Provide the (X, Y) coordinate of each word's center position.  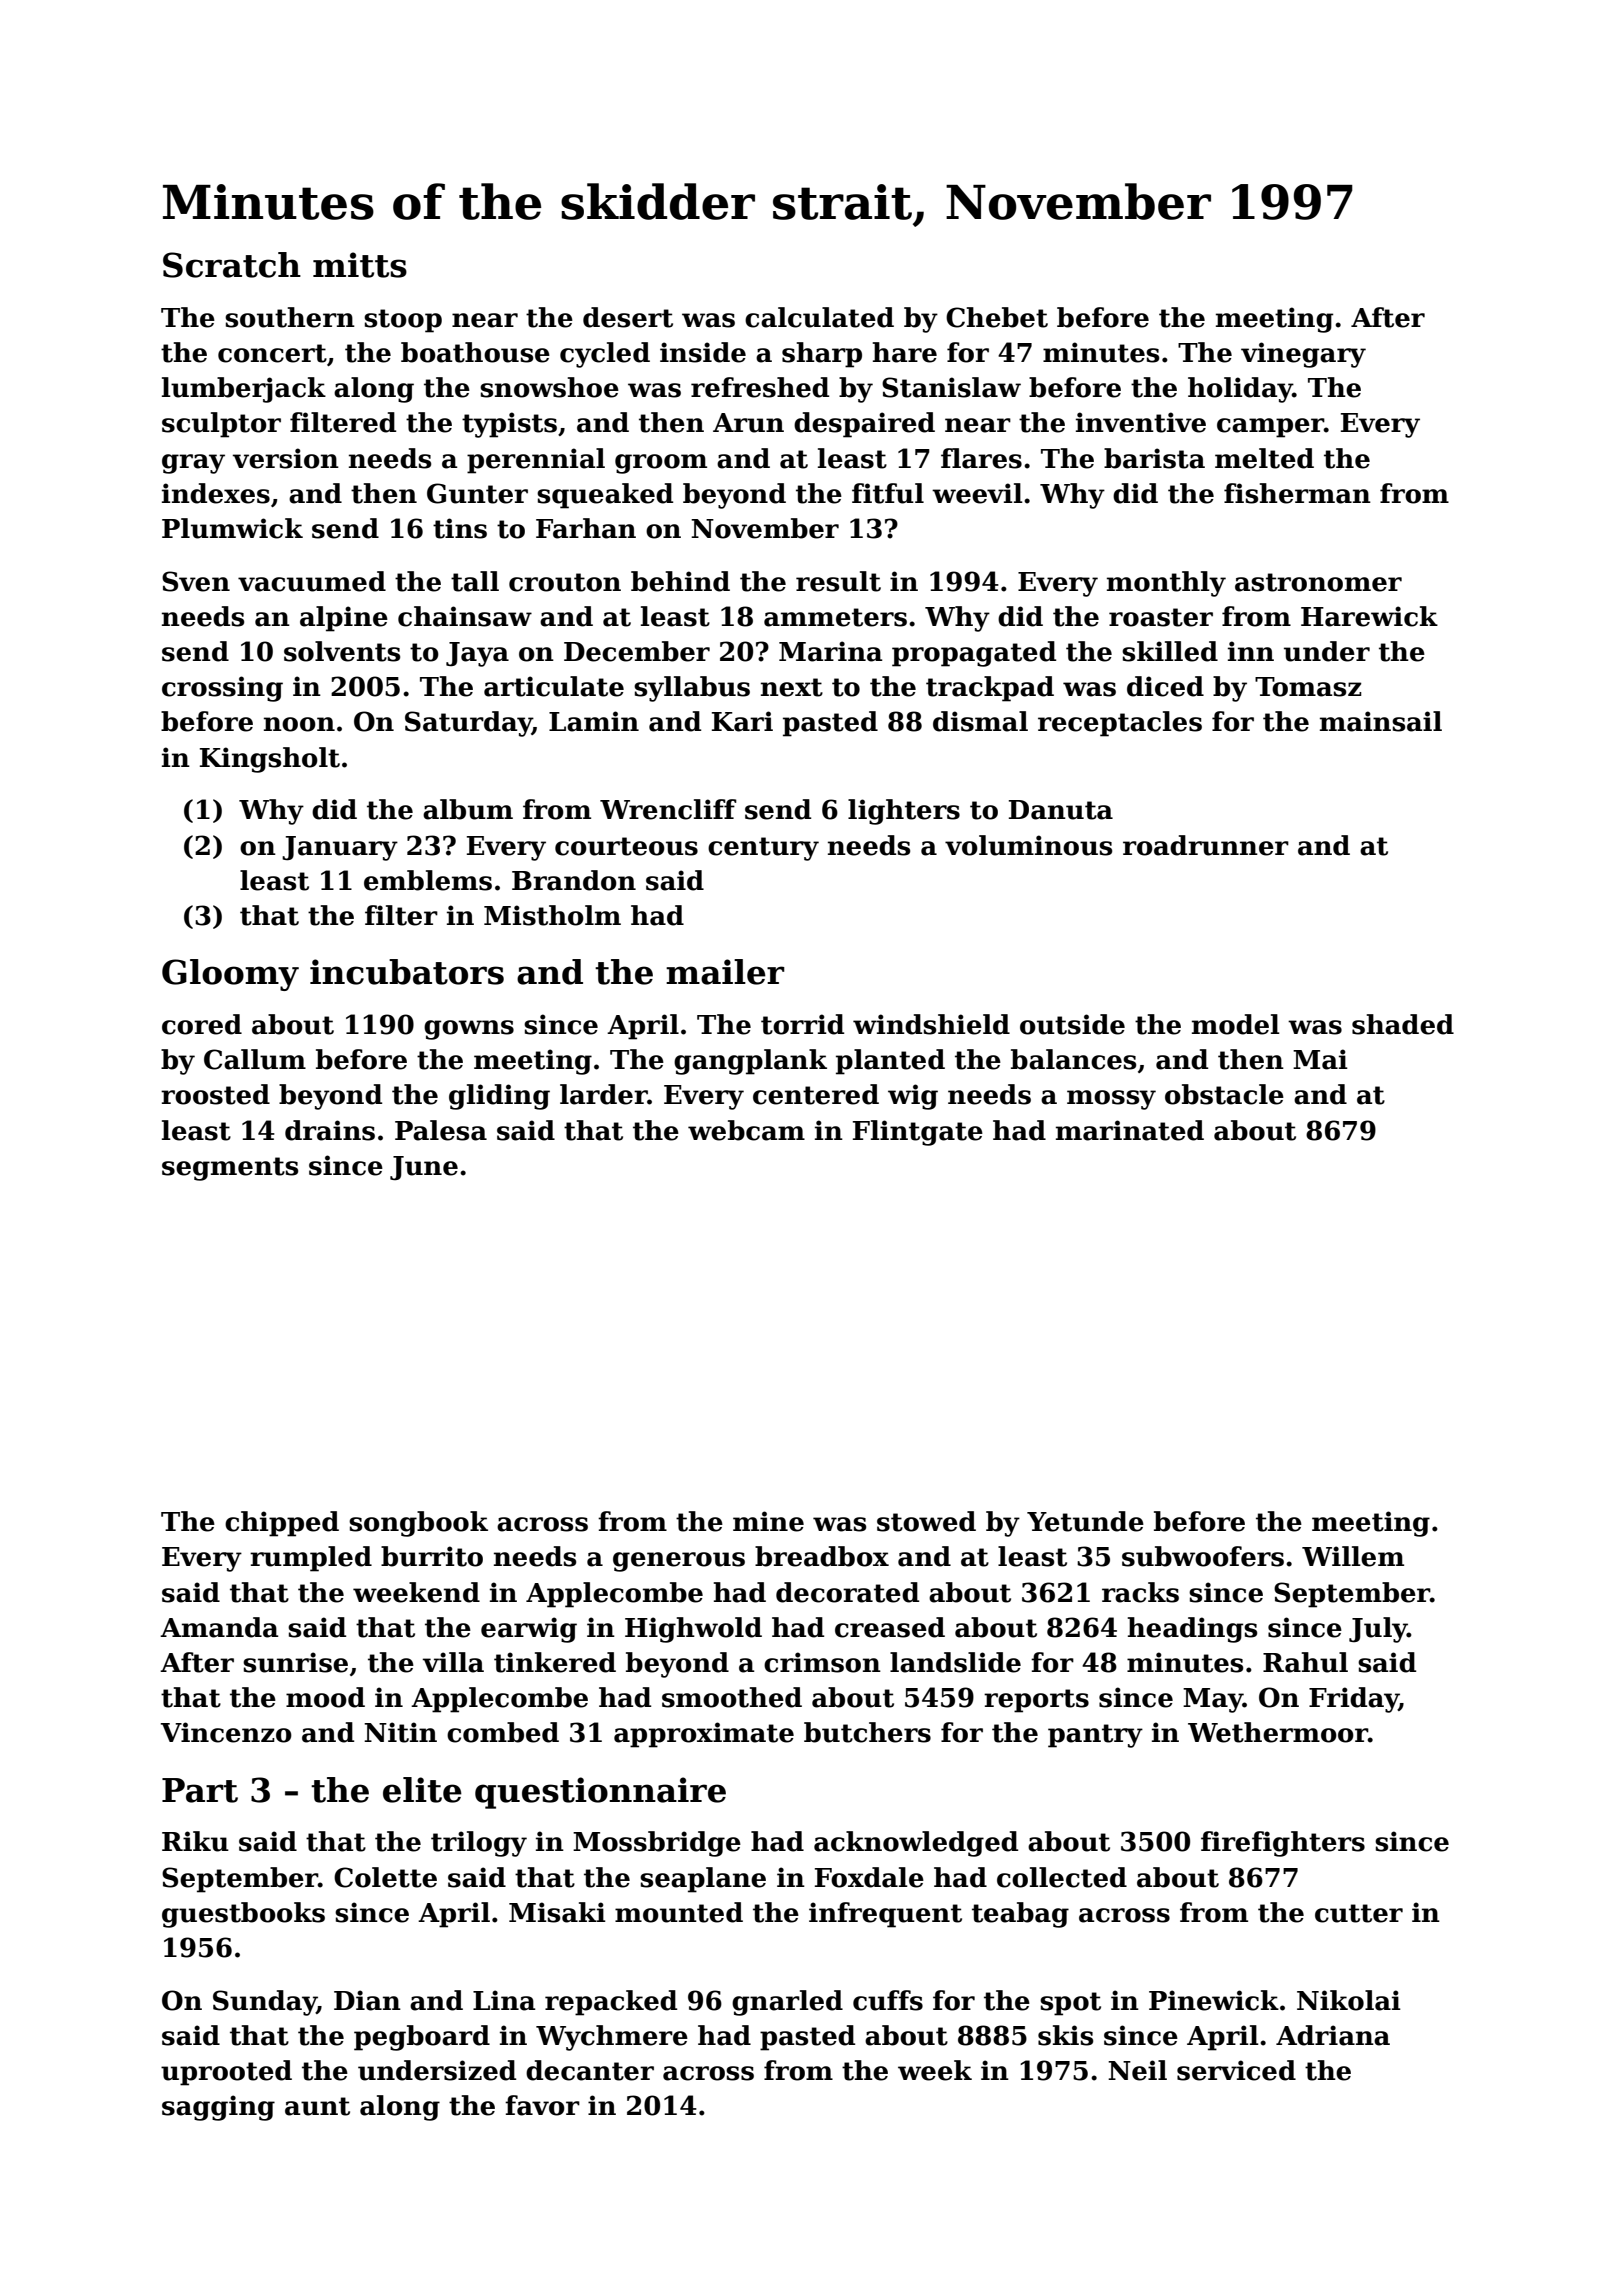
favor (542, 2105)
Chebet (997, 317)
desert (628, 317)
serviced (1236, 2070)
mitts (360, 265)
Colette (385, 1877)
